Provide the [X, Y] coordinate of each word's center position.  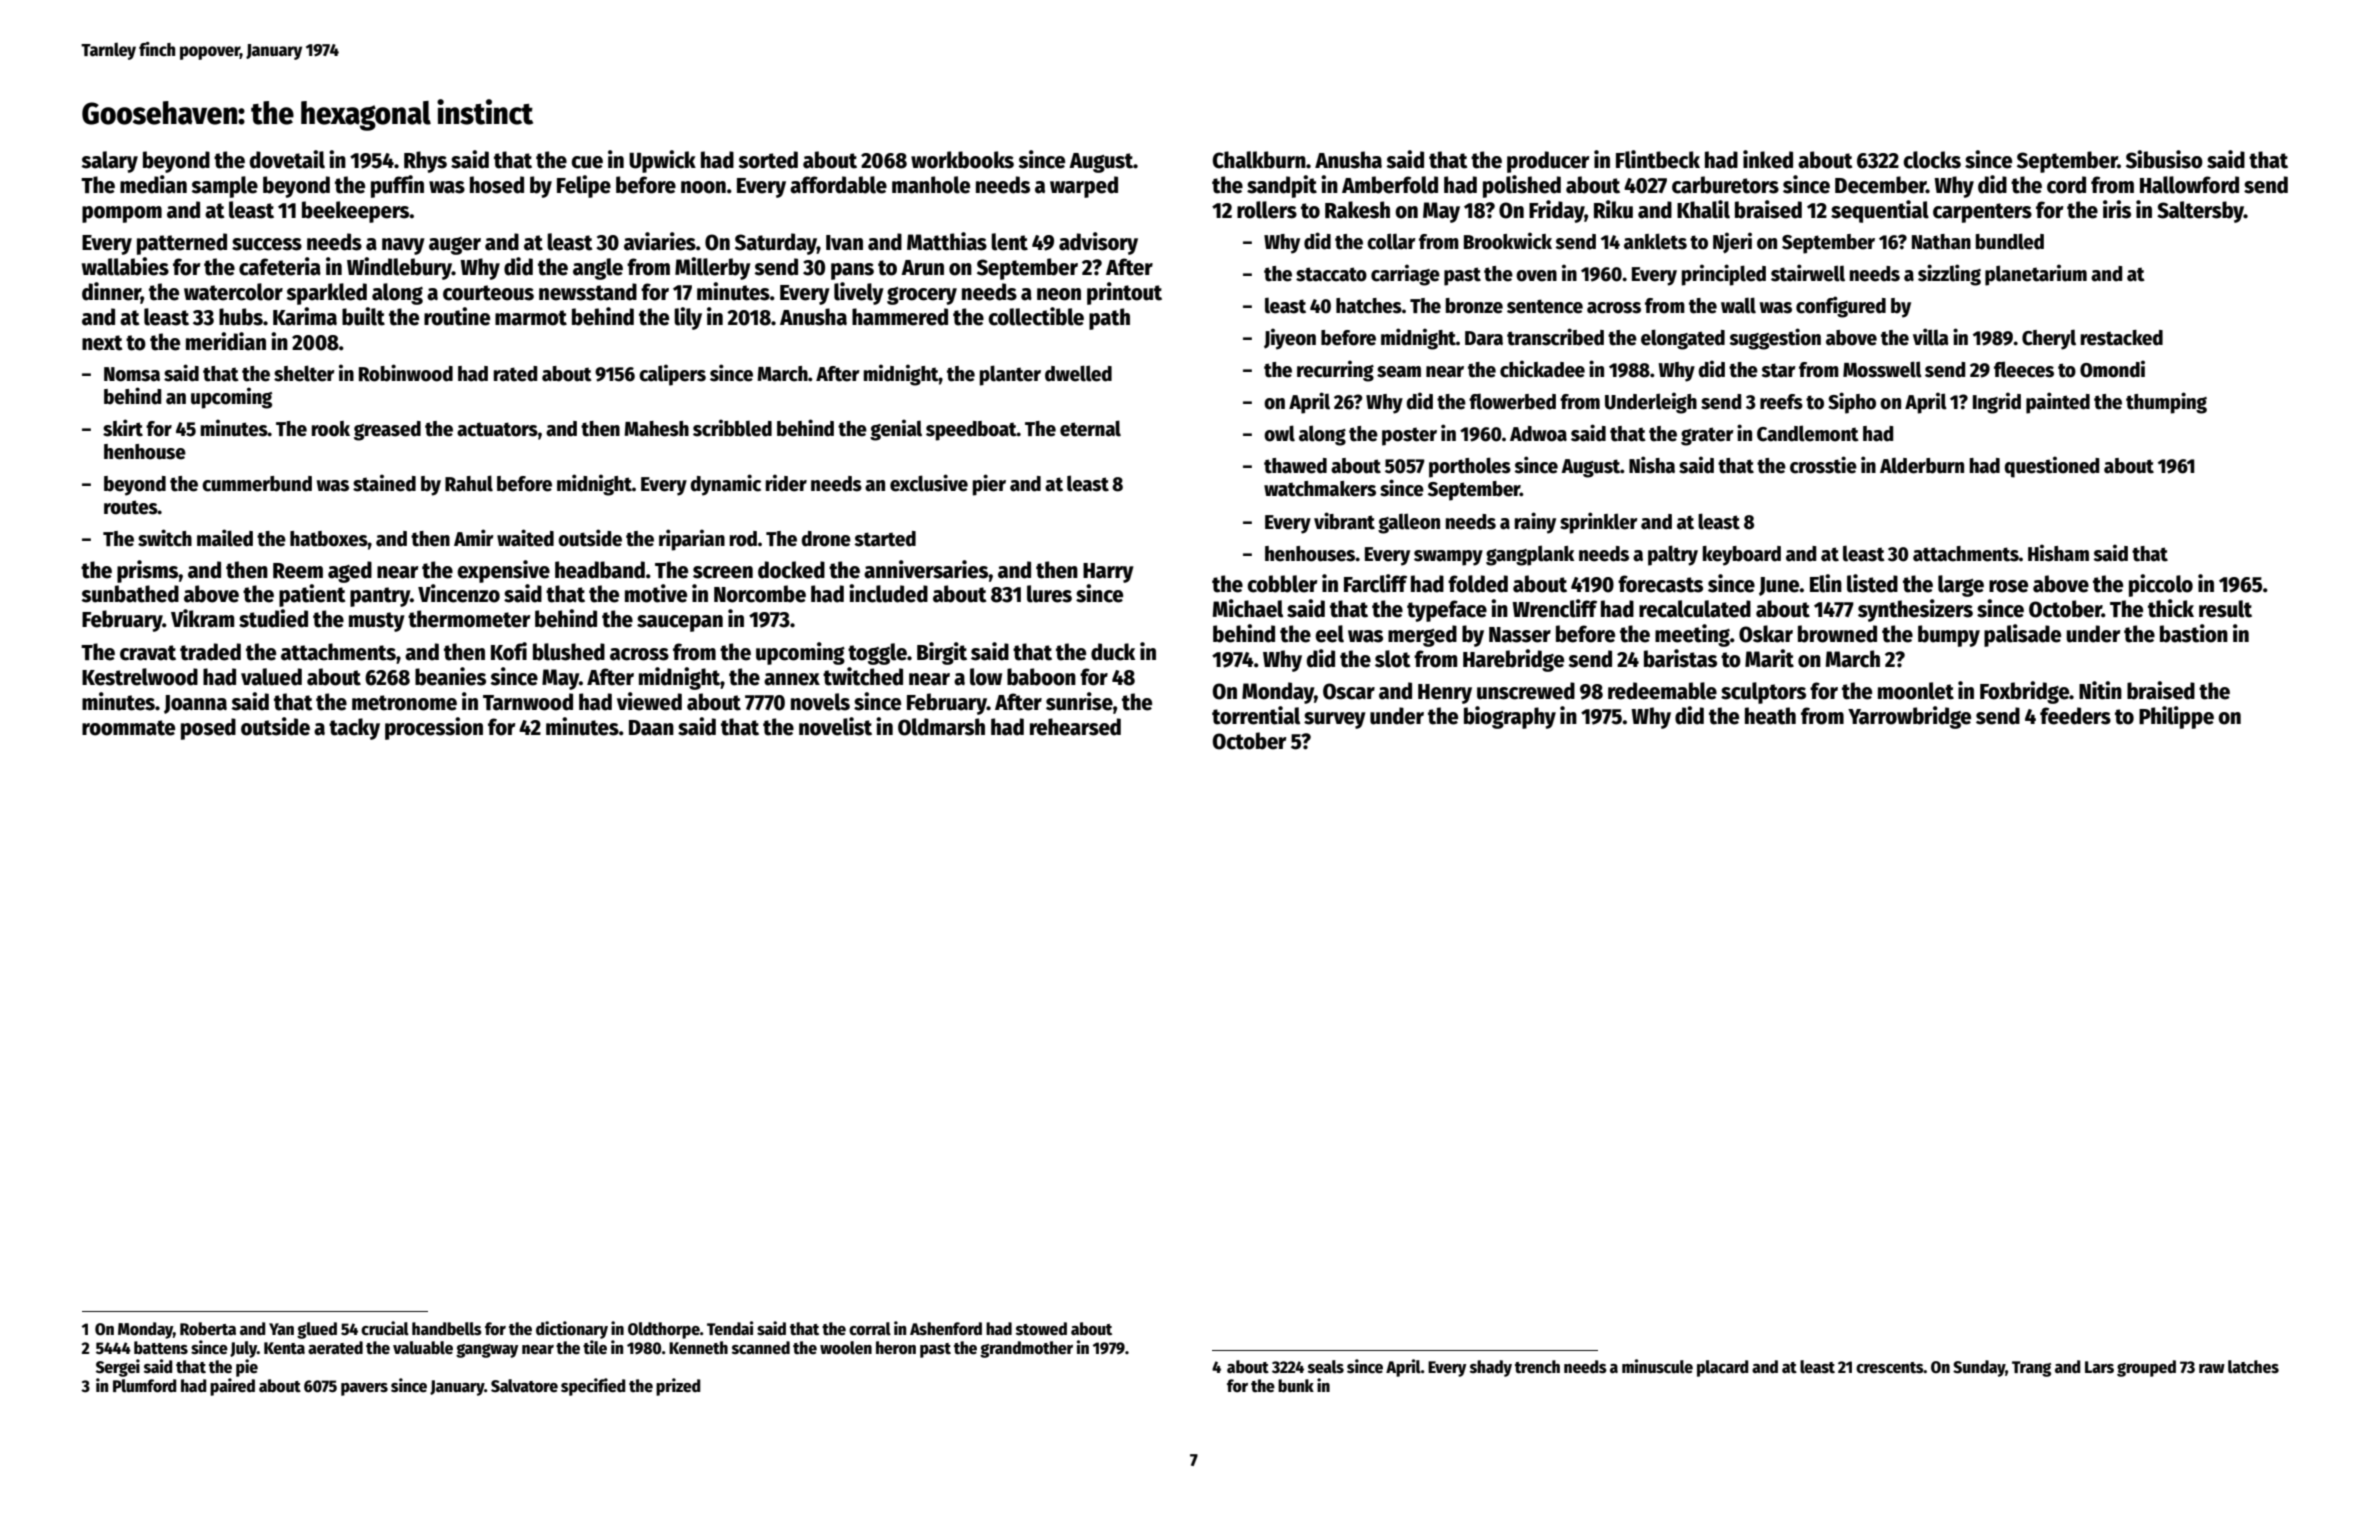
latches [2253, 1367]
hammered [900, 317]
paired [232, 1387]
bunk [1296, 1385]
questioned [2051, 467]
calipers [672, 375]
